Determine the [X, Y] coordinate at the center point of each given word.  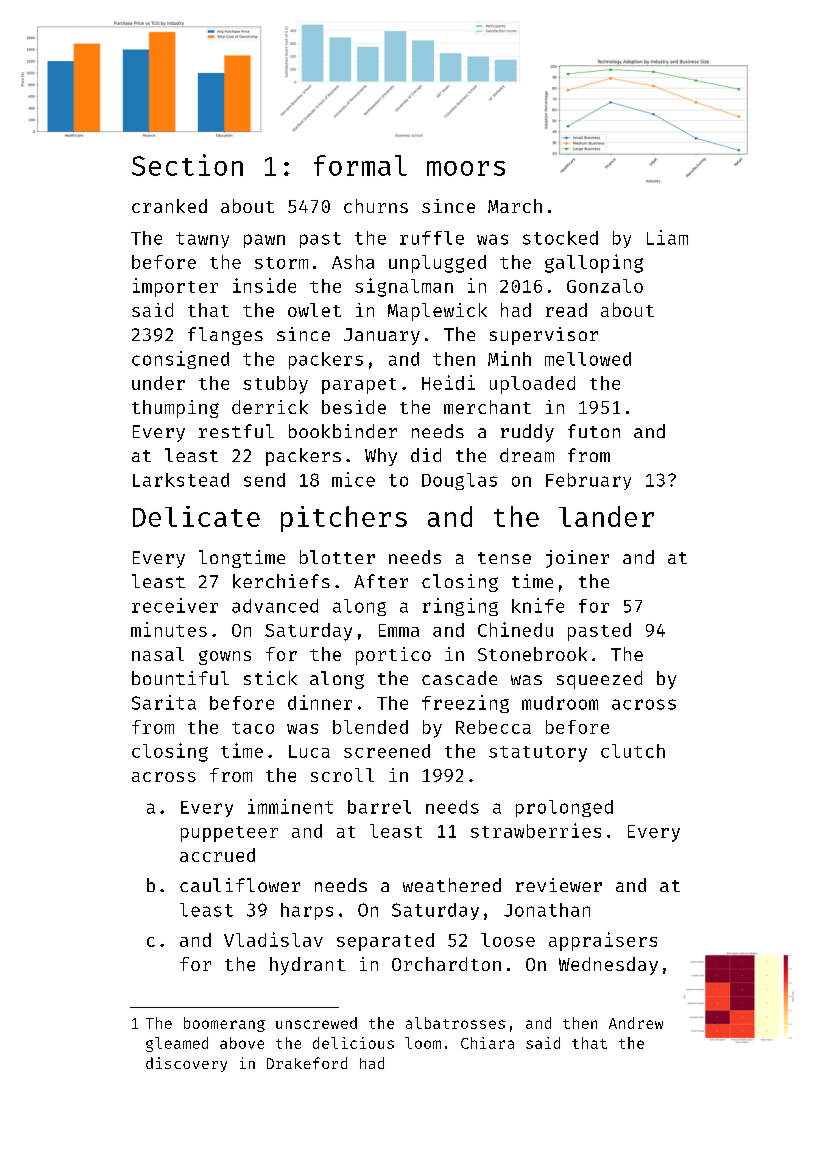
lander [606, 516]
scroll [342, 775]
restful [236, 431]
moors [466, 168]
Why [381, 457]
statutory [538, 754]
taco [253, 728]
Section [187, 165]
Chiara [487, 1043]
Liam [667, 237]
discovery [186, 1064]
